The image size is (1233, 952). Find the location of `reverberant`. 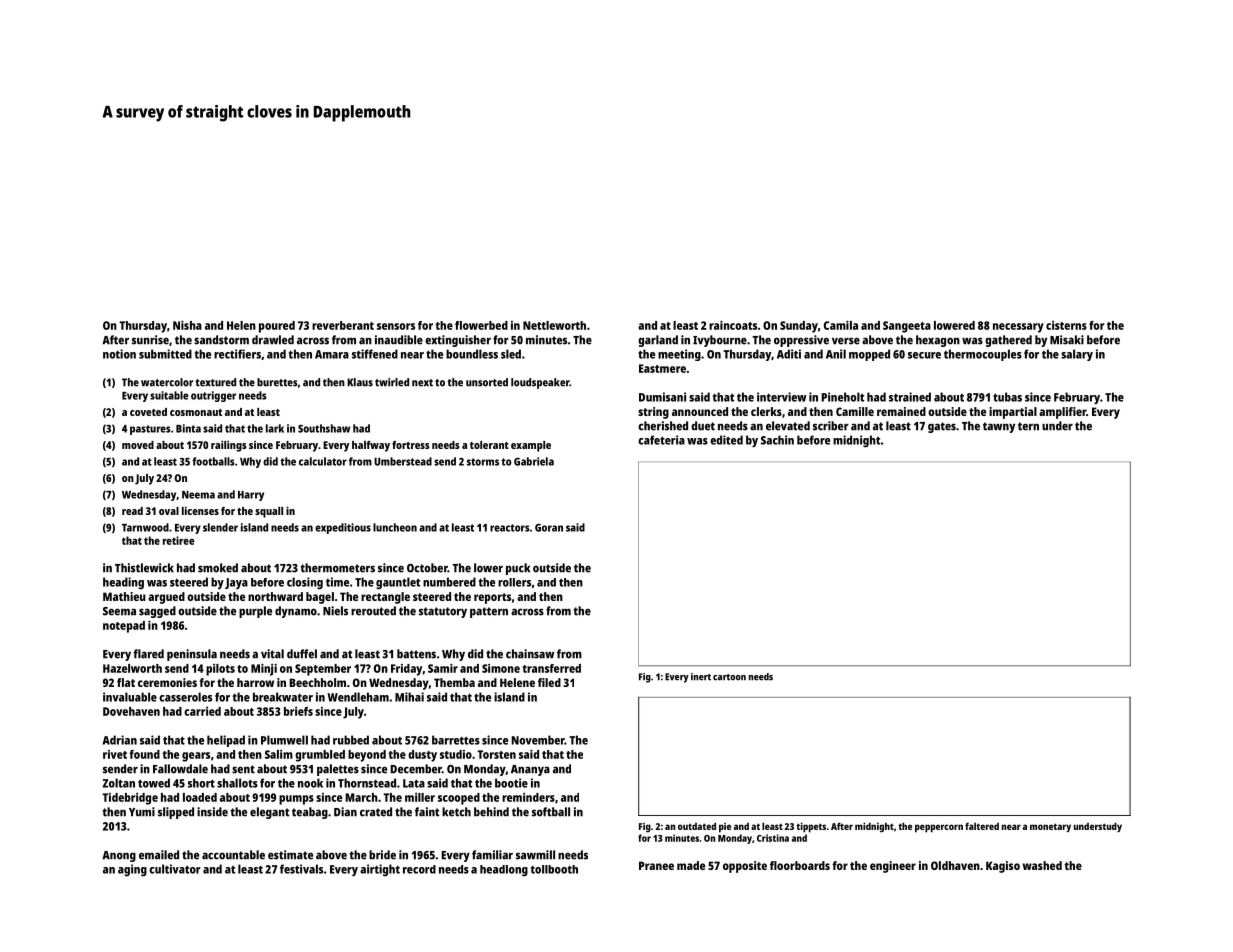

reverberant is located at coordinates (343, 325).
